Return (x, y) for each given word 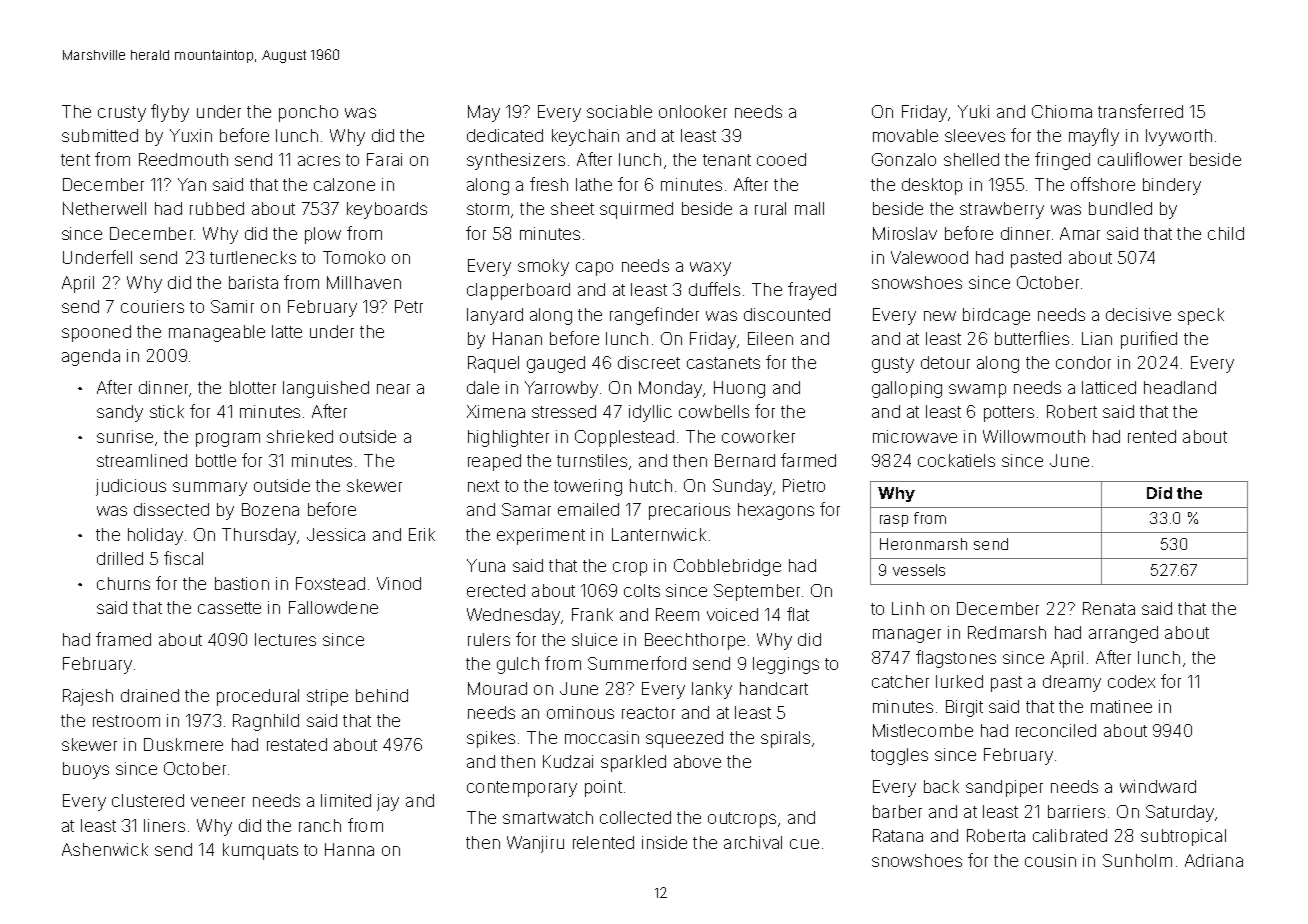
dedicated (505, 135)
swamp (977, 391)
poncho (308, 113)
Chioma (1062, 111)
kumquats (260, 851)
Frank (592, 614)
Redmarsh (1007, 632)
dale (483, 387)
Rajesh (88, 697)
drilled (120, 558)
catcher (900, 681)
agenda (91, 357)
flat (798, 614)
